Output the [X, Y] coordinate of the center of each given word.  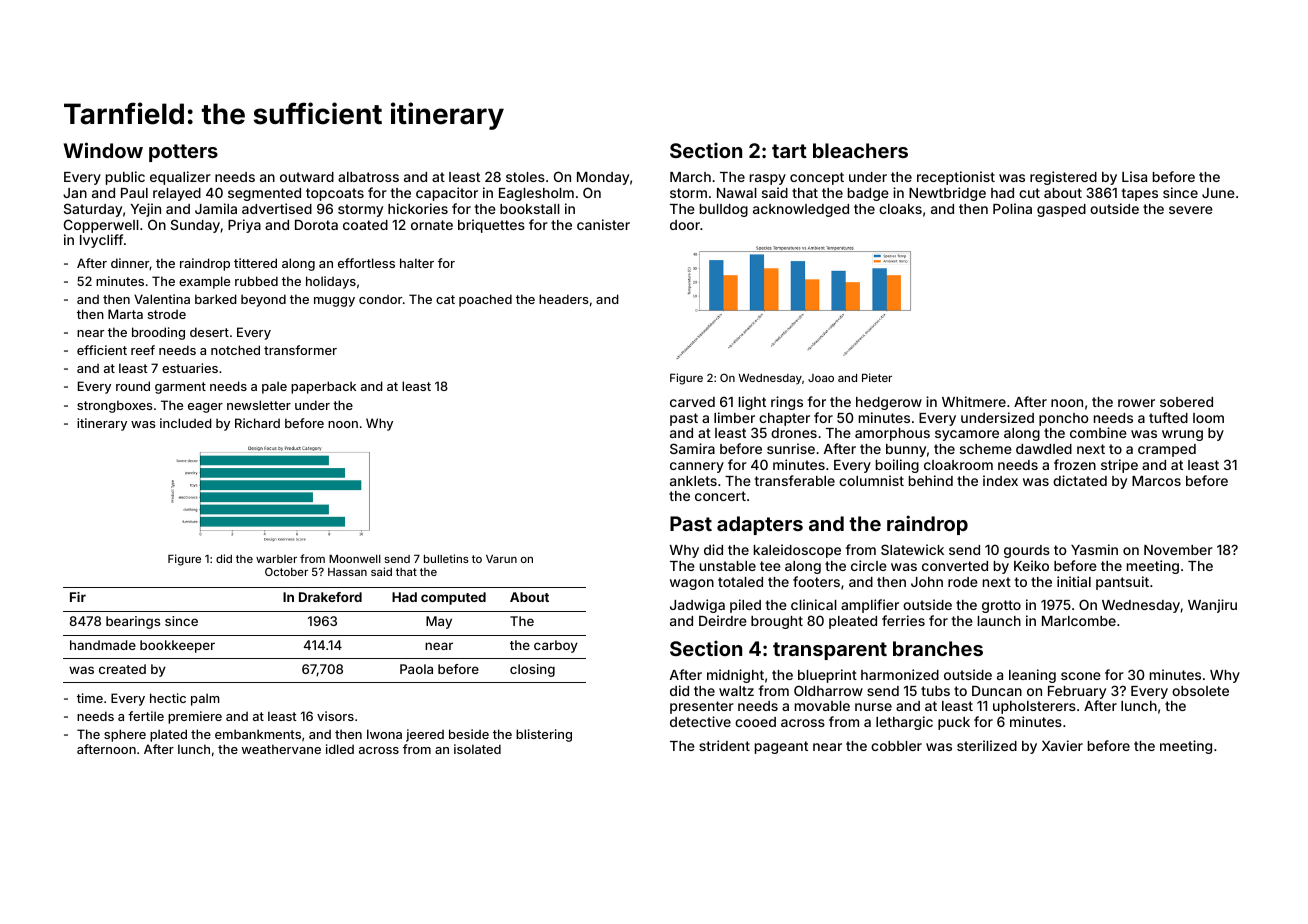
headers [564, 299]
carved [692, 402]
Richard [257, 423]
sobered [1186, 402]
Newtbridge [947, 194]
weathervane [281, 749]
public [125, 178]
